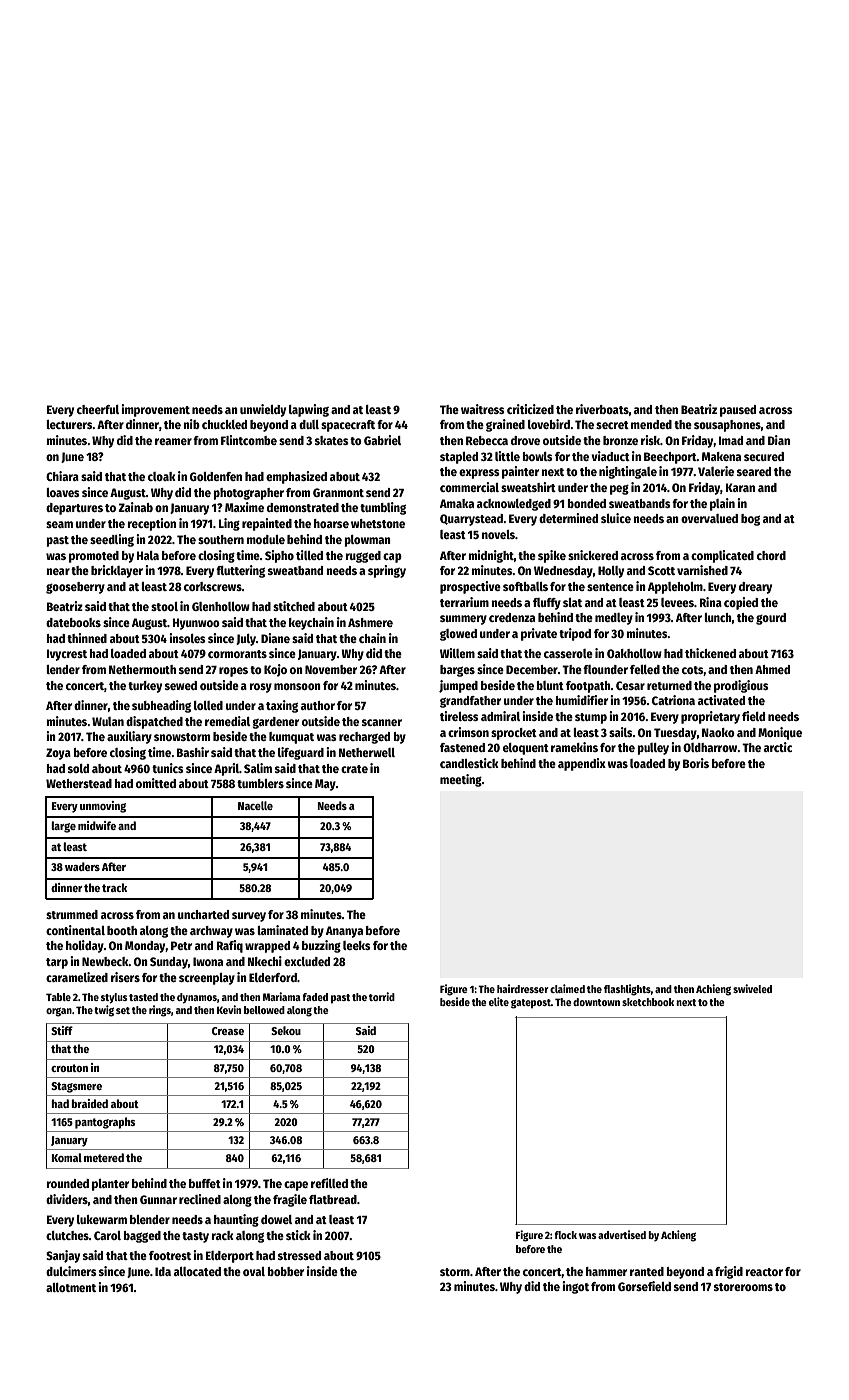  What do you see at coordinates (738, 411) in the document?
I see `paused` at bounding box center [738, 411].
